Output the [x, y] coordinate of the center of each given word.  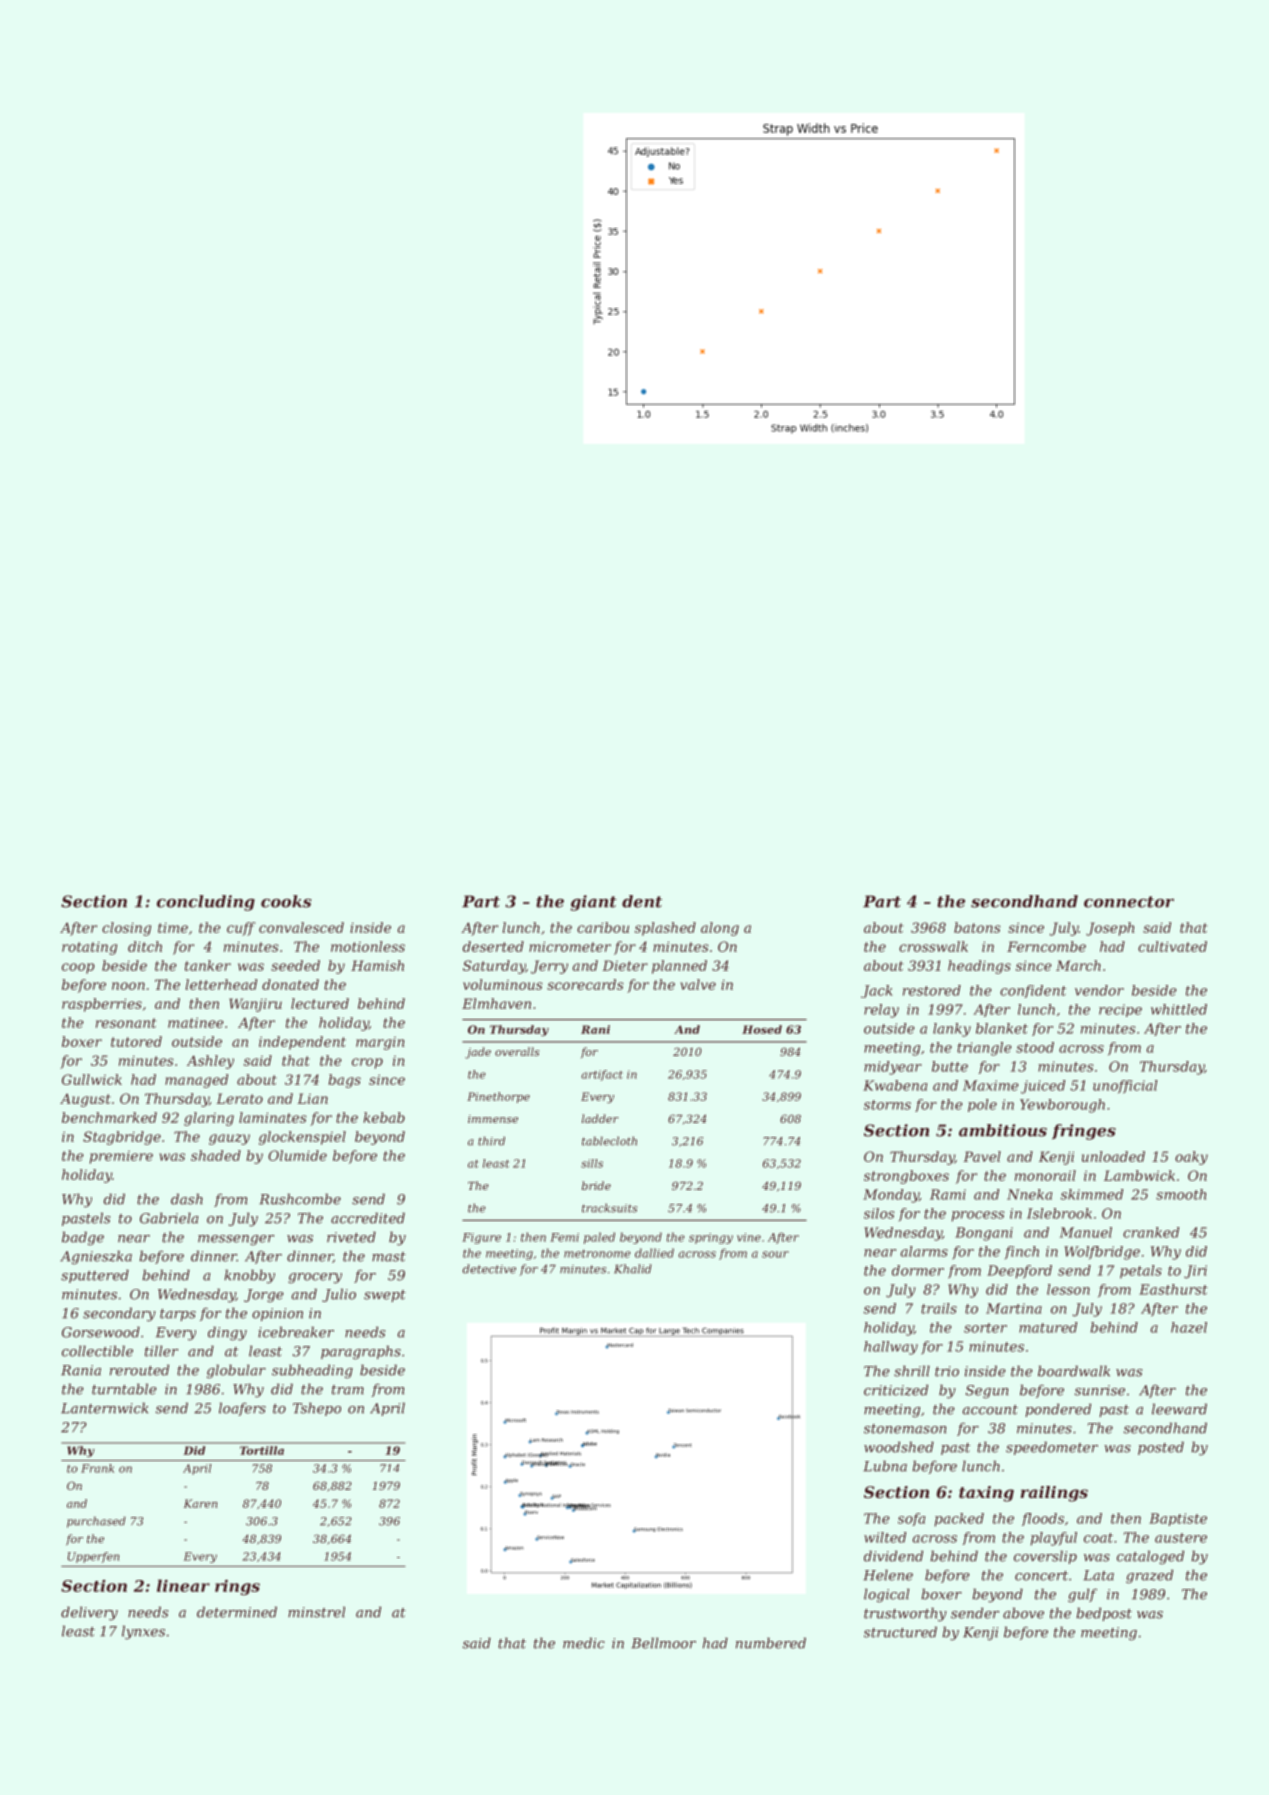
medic [584, 1643]
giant [594, 903]
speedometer [1052, 1448]
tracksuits [609, 1208]
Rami [948, 1194]
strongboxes [906, 1177]
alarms [924, 1251]
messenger [236, 1240]
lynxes [143, 1632]
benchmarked [109, 1117]
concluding [206, 903]
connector [1129, 902]
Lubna [885, 1466]
